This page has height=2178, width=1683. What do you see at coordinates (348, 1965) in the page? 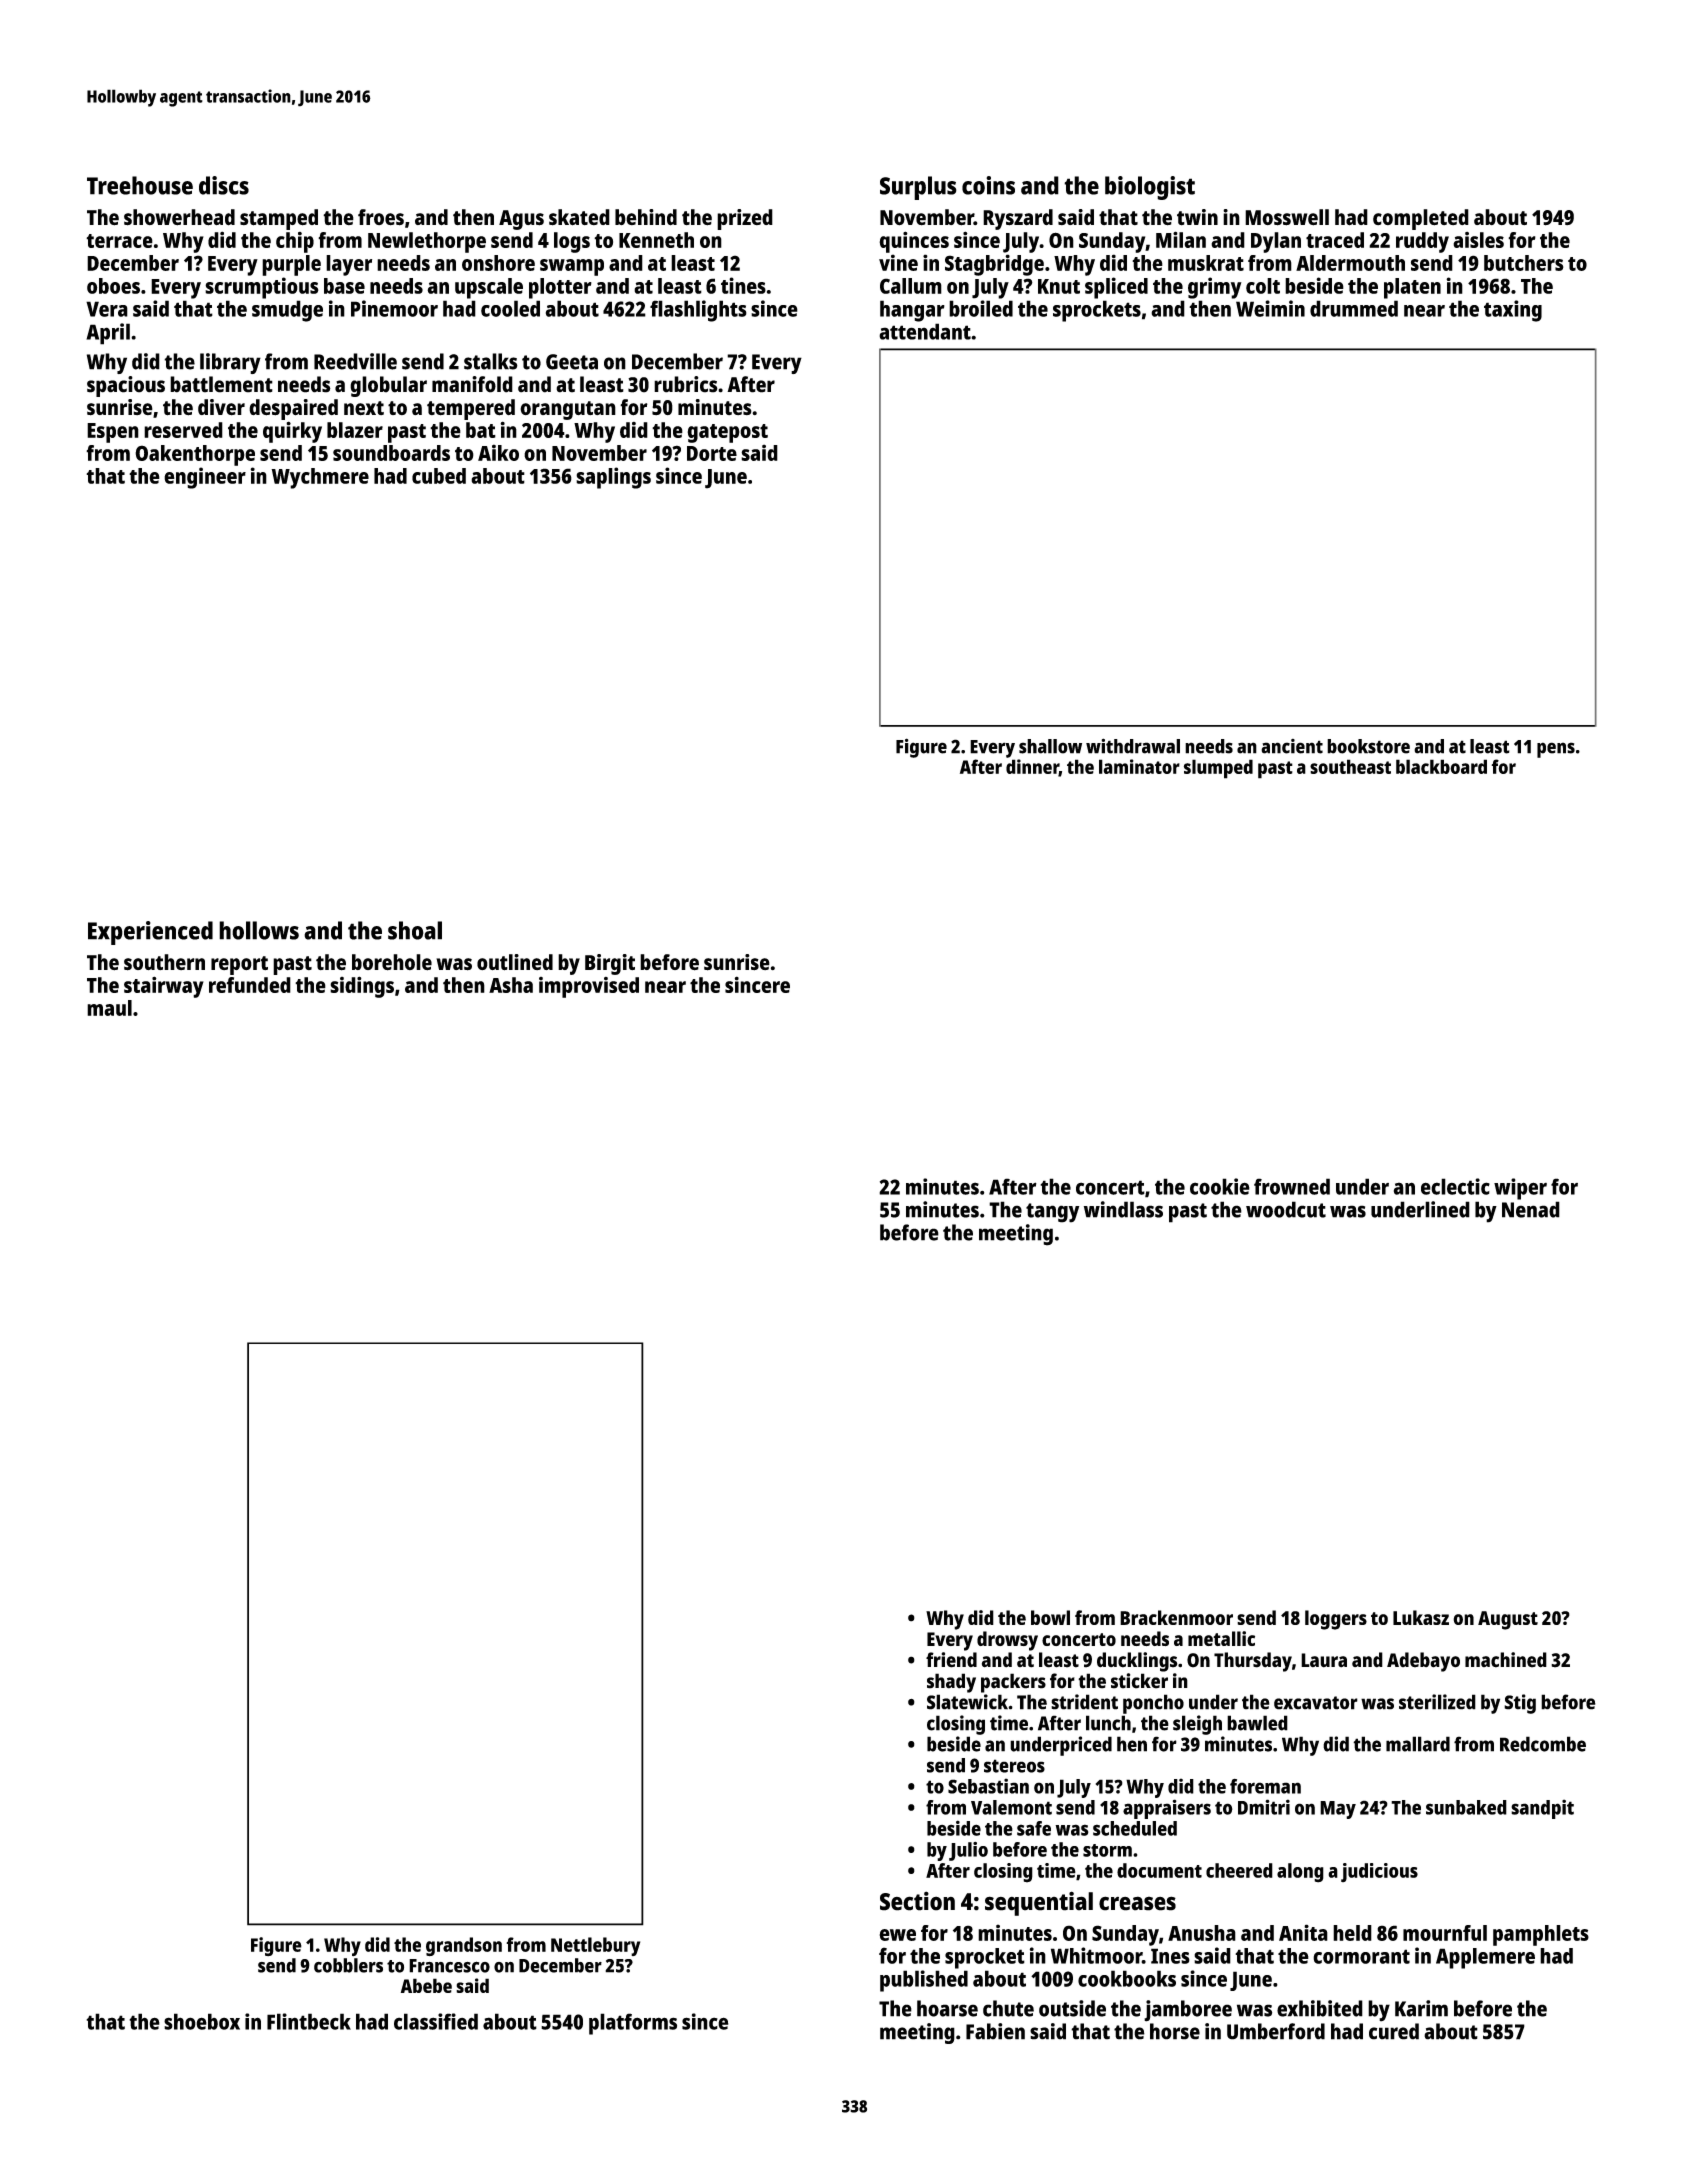
I see `cobblers` at bounding box center [348, 1965].
